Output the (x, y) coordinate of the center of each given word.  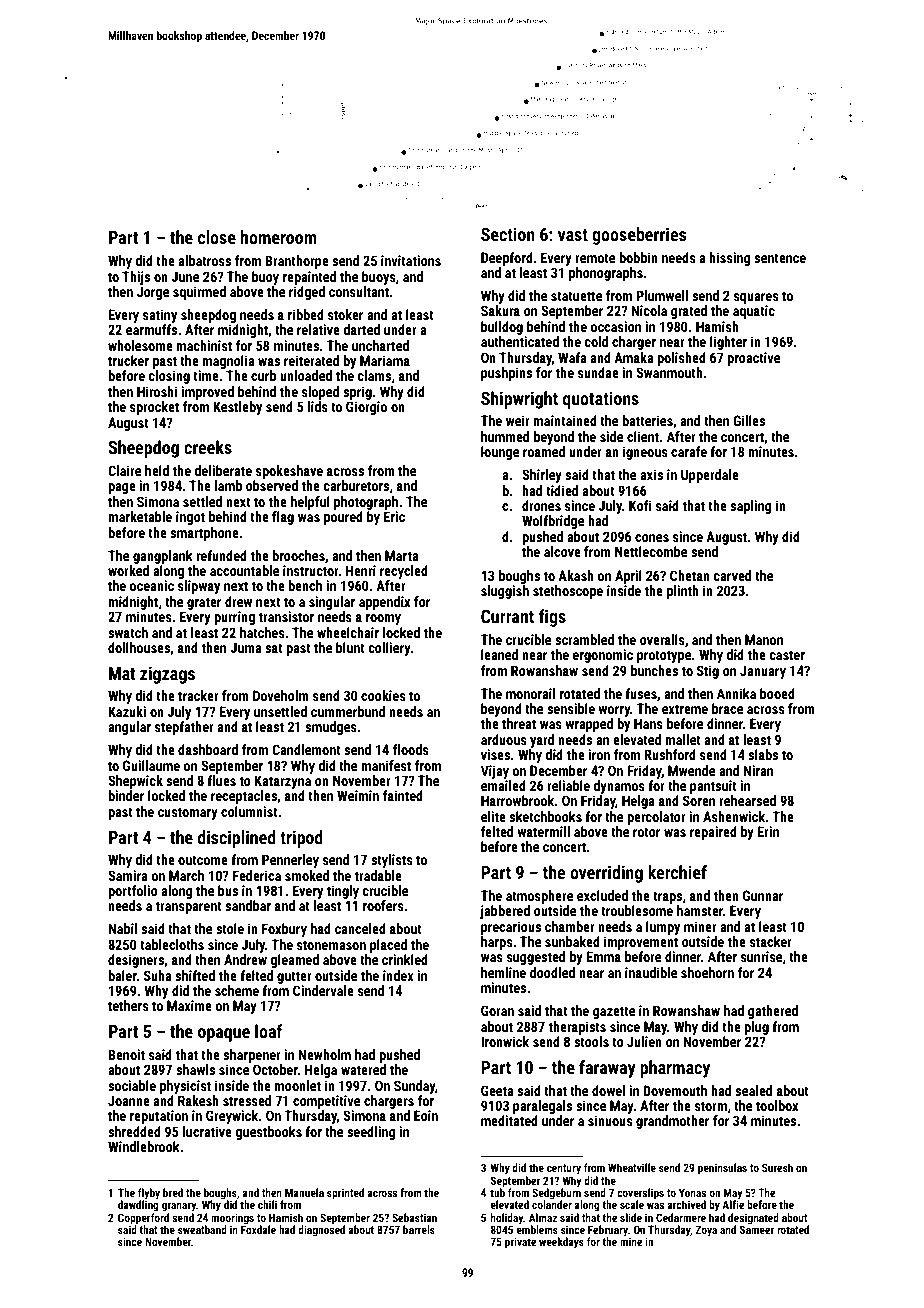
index (398, 975)
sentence (780, 258)
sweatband (202, 1229)
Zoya (706, 1231)
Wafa (572, 357)
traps (667, 897)
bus (228, 890)
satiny (160, 316)
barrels (419, 1229)
